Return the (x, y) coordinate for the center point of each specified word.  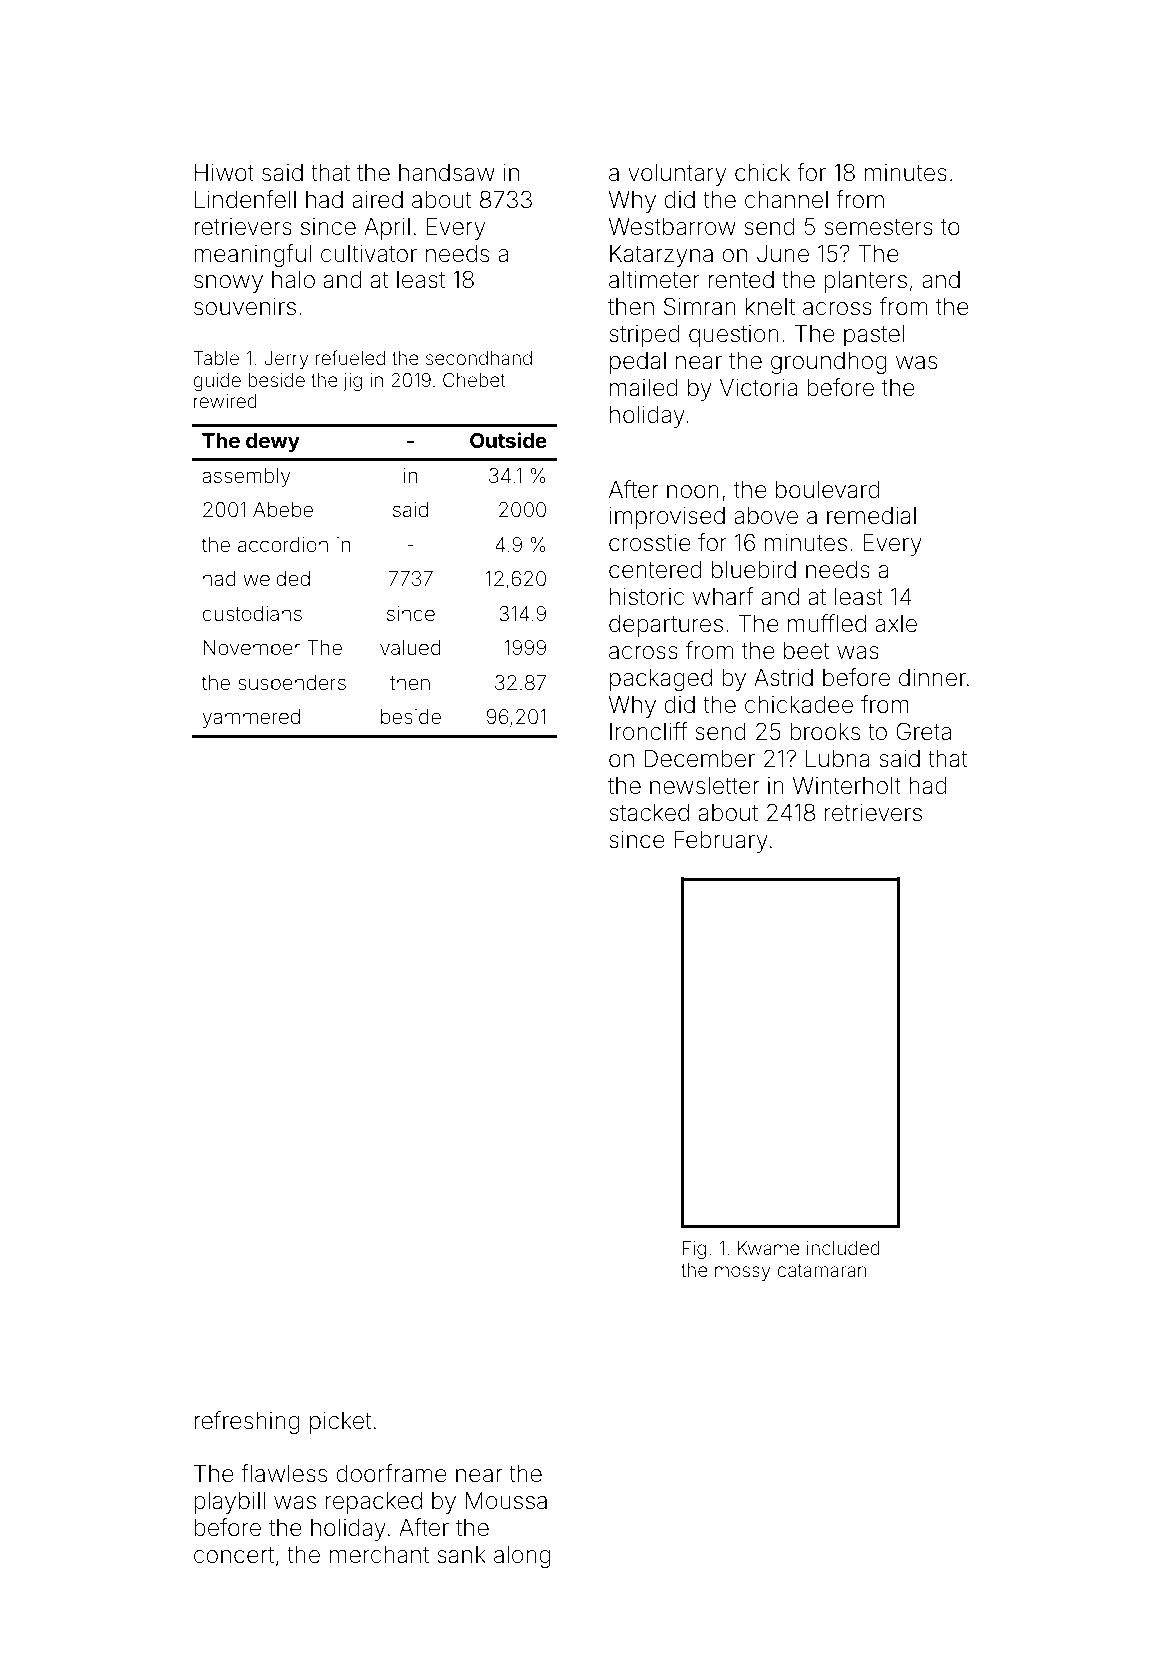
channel (786, 200)
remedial (871, 516)
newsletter (704, 786)
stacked (649, 813)
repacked (374, 1503)
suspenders (292, 684)
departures (666, 626)
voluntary (677, 175)
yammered (251, 718)
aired (377, 200)
